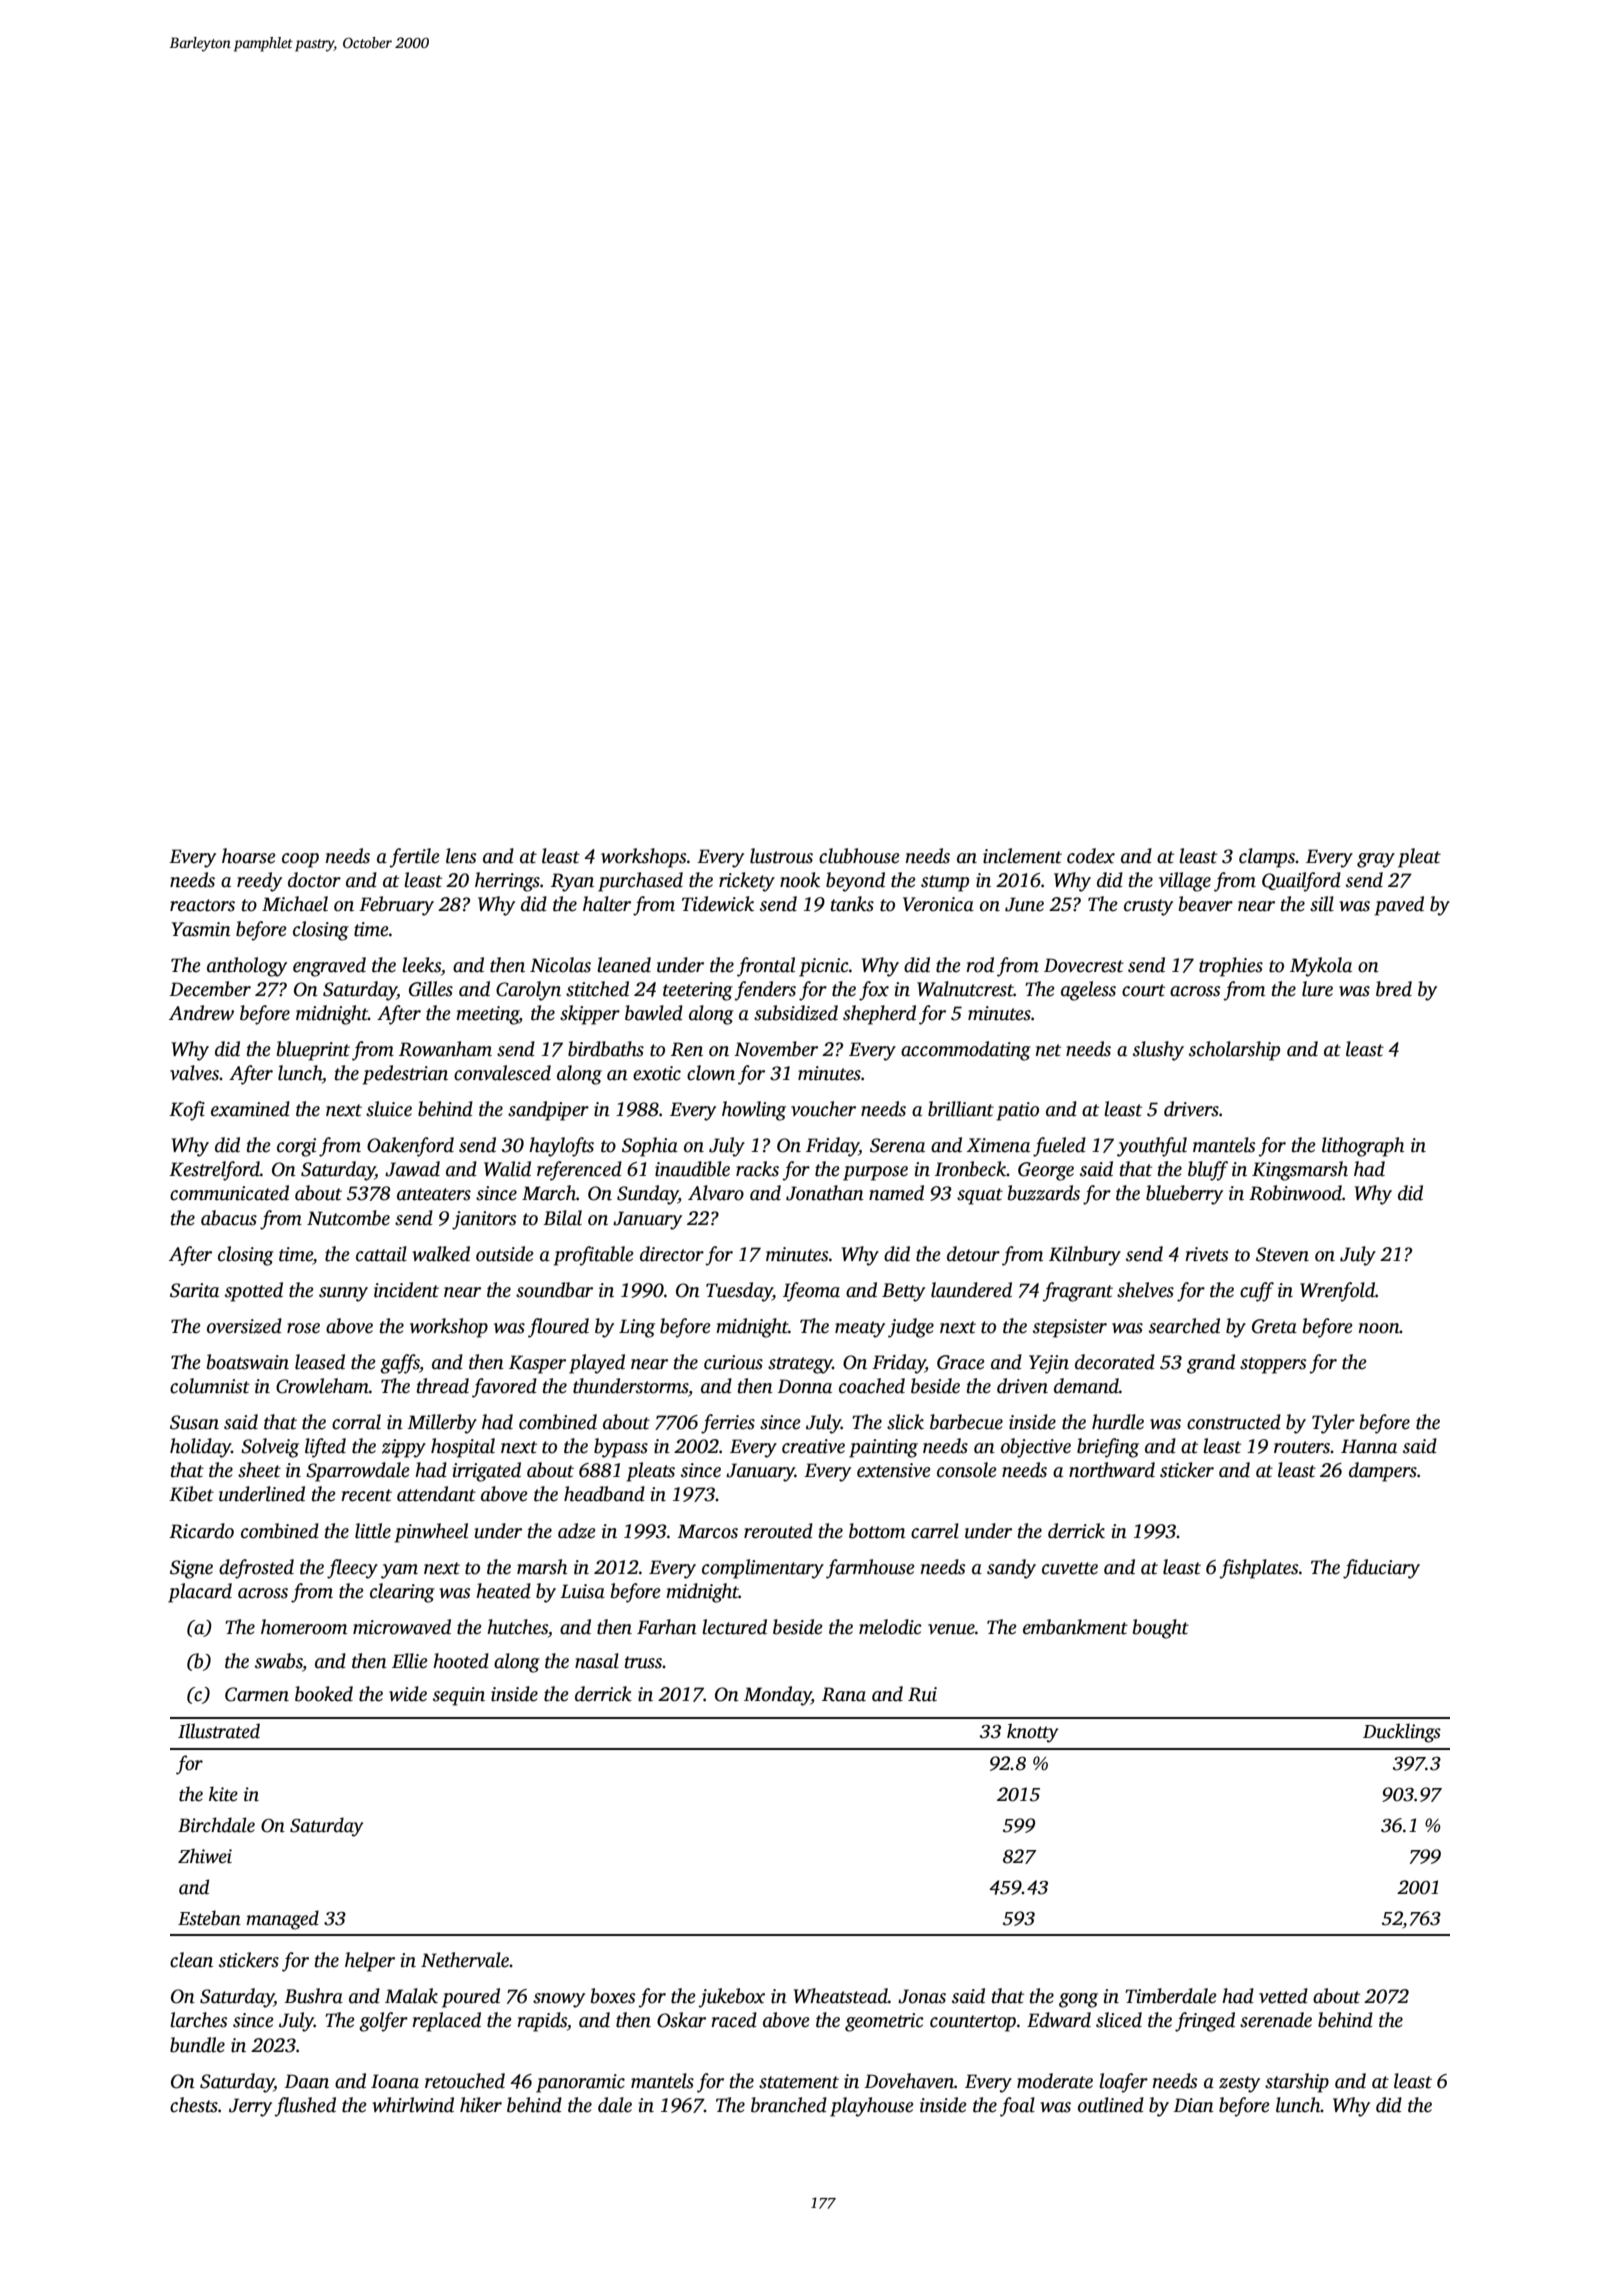  Describe the element at coordinates (1193, 2105) in the screenshot. I see `Dian` at that location.
